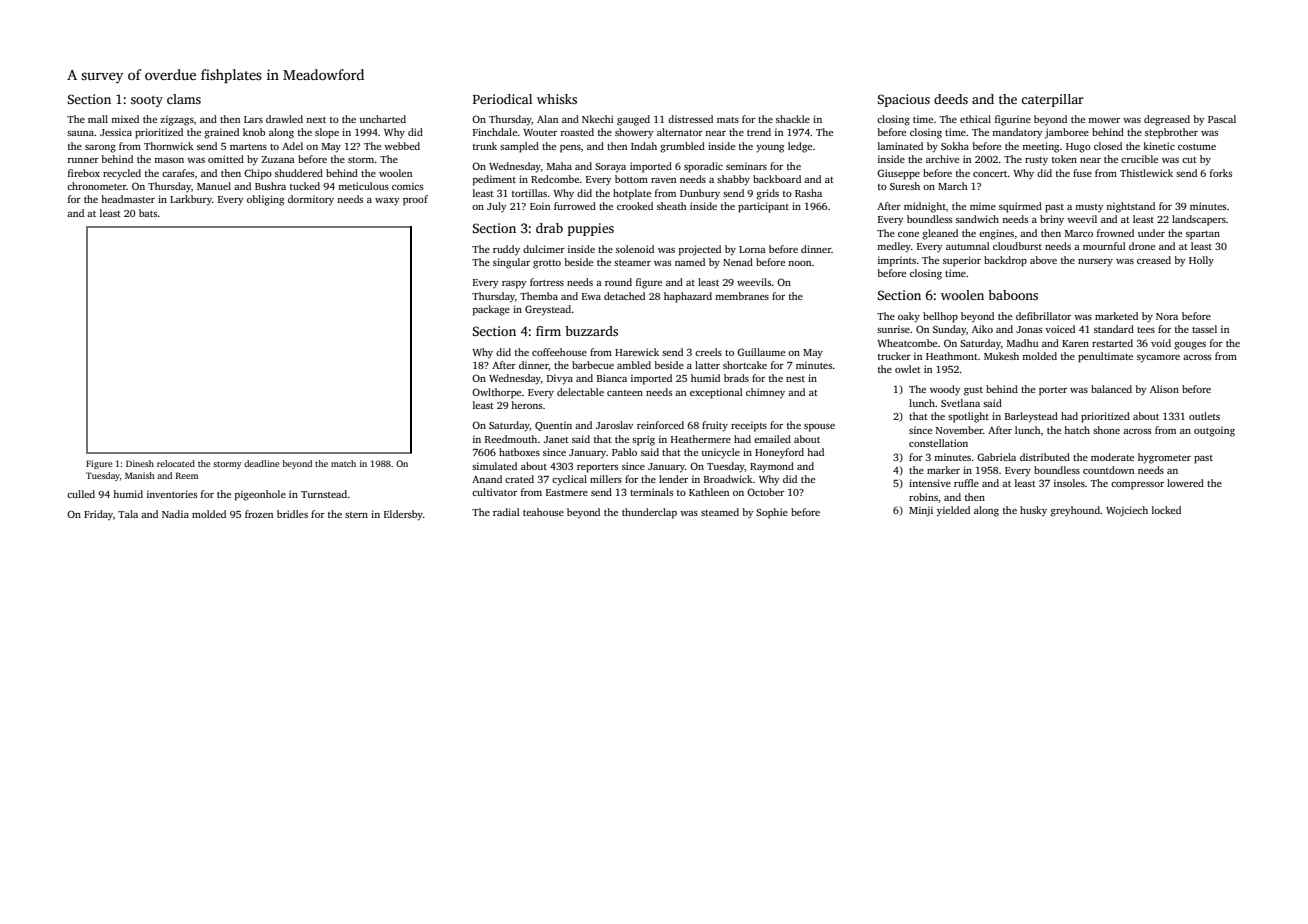 The height and width of the image is (924, 1308). What do you see at coordinates (98, 515) in the image?
I see `Friday` at bounding box center [98, 515].
